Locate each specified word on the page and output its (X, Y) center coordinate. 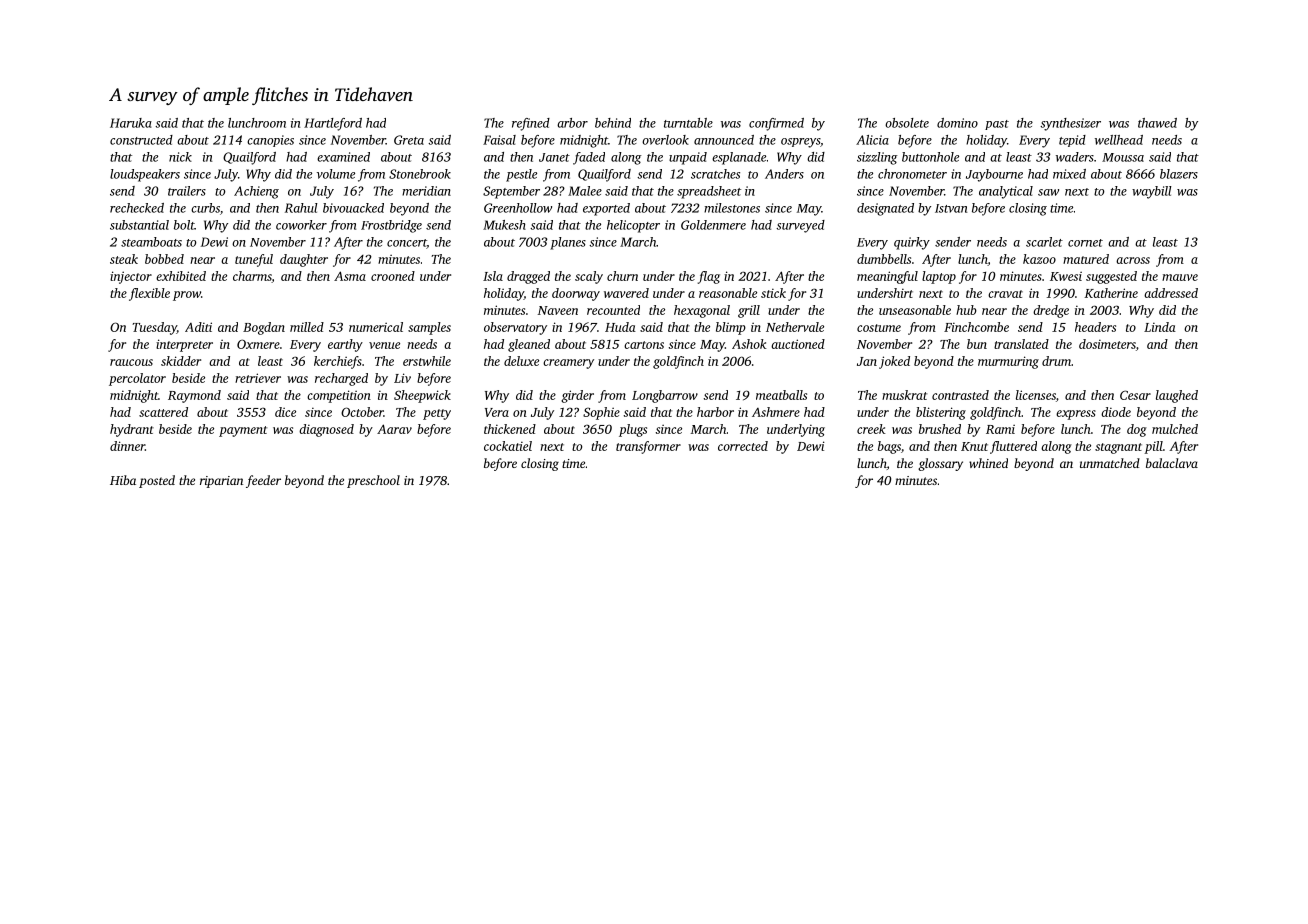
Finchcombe (976, 327)
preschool (373, 481)
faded (589, 158)
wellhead (1119, 140)
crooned (393, 276)
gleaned (529, 345)
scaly (589, 277)
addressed (1171, 293)
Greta (409, 140)
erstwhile (427, 361)
